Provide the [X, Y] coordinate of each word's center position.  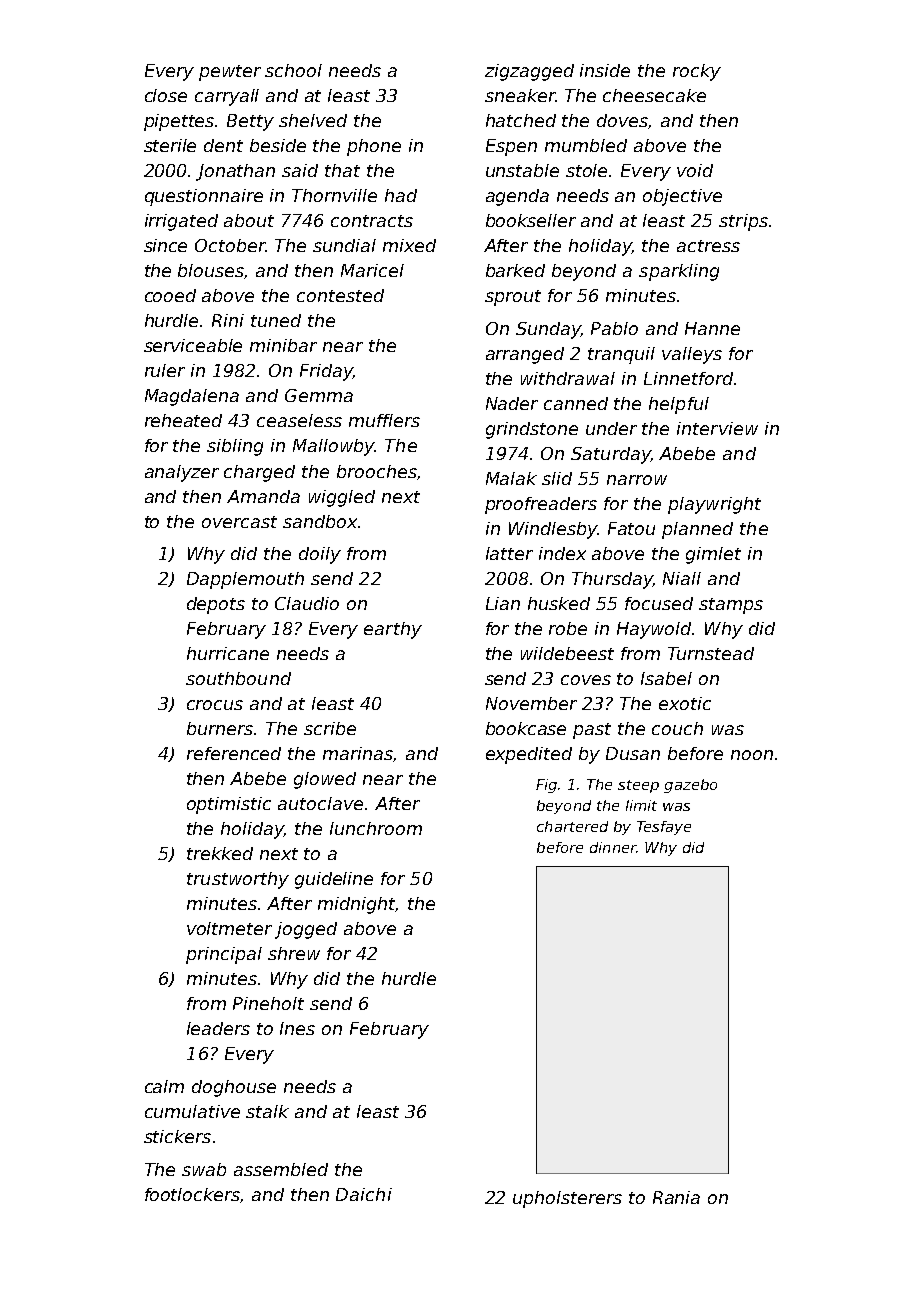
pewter [230, 73]
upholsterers [567, 1199]
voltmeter [229, 928]
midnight [357, 905]
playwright [714, 505]
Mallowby [334, 447]
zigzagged [529, 72]
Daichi [364, 1194]
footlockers [193, 1195]
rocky [697, 72]
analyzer [182, 473]
